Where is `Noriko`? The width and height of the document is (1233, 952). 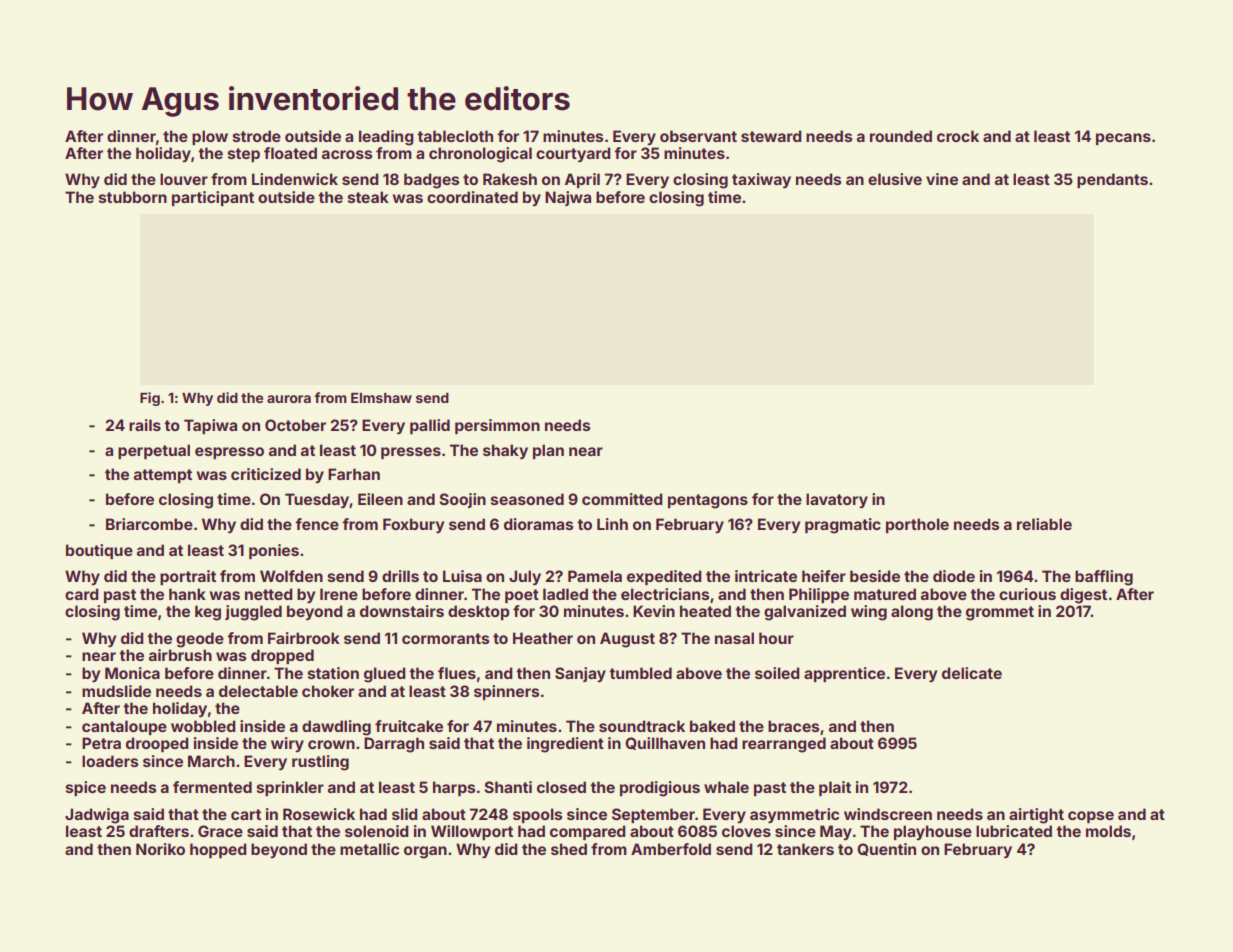 Noriko is located at coordinates (160, 849).
